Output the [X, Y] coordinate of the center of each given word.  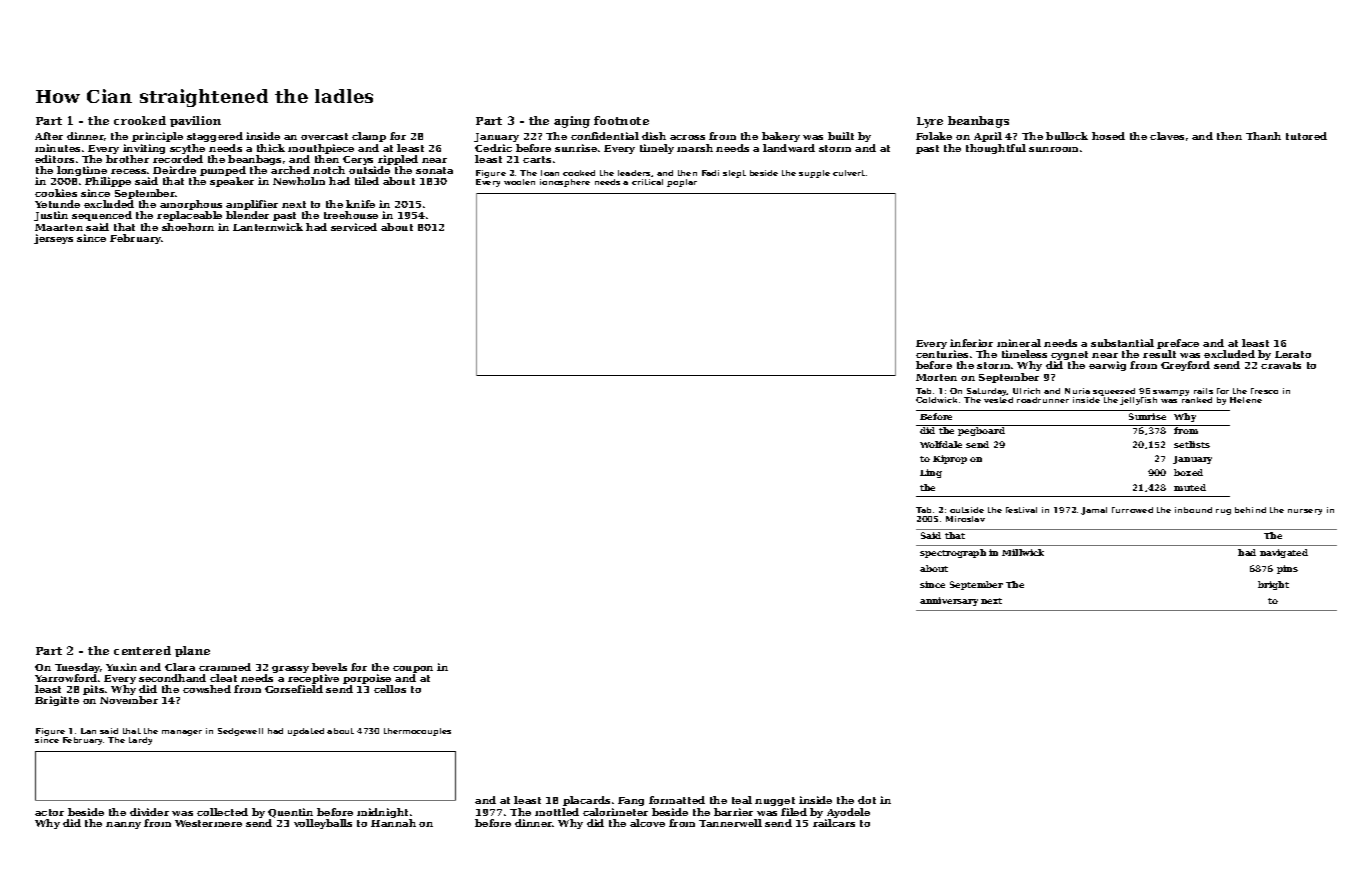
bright [1273, 585]
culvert [849, 173]
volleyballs [323, 824]
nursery [1305, 512]
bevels [329, 667]
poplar [682, 183]
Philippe [108, 182]
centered [142, 650]
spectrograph [953, 553]
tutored [1306, 136]
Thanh [1263, 136]
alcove [647, 823]
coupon [413, 669]
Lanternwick [268, 227]
